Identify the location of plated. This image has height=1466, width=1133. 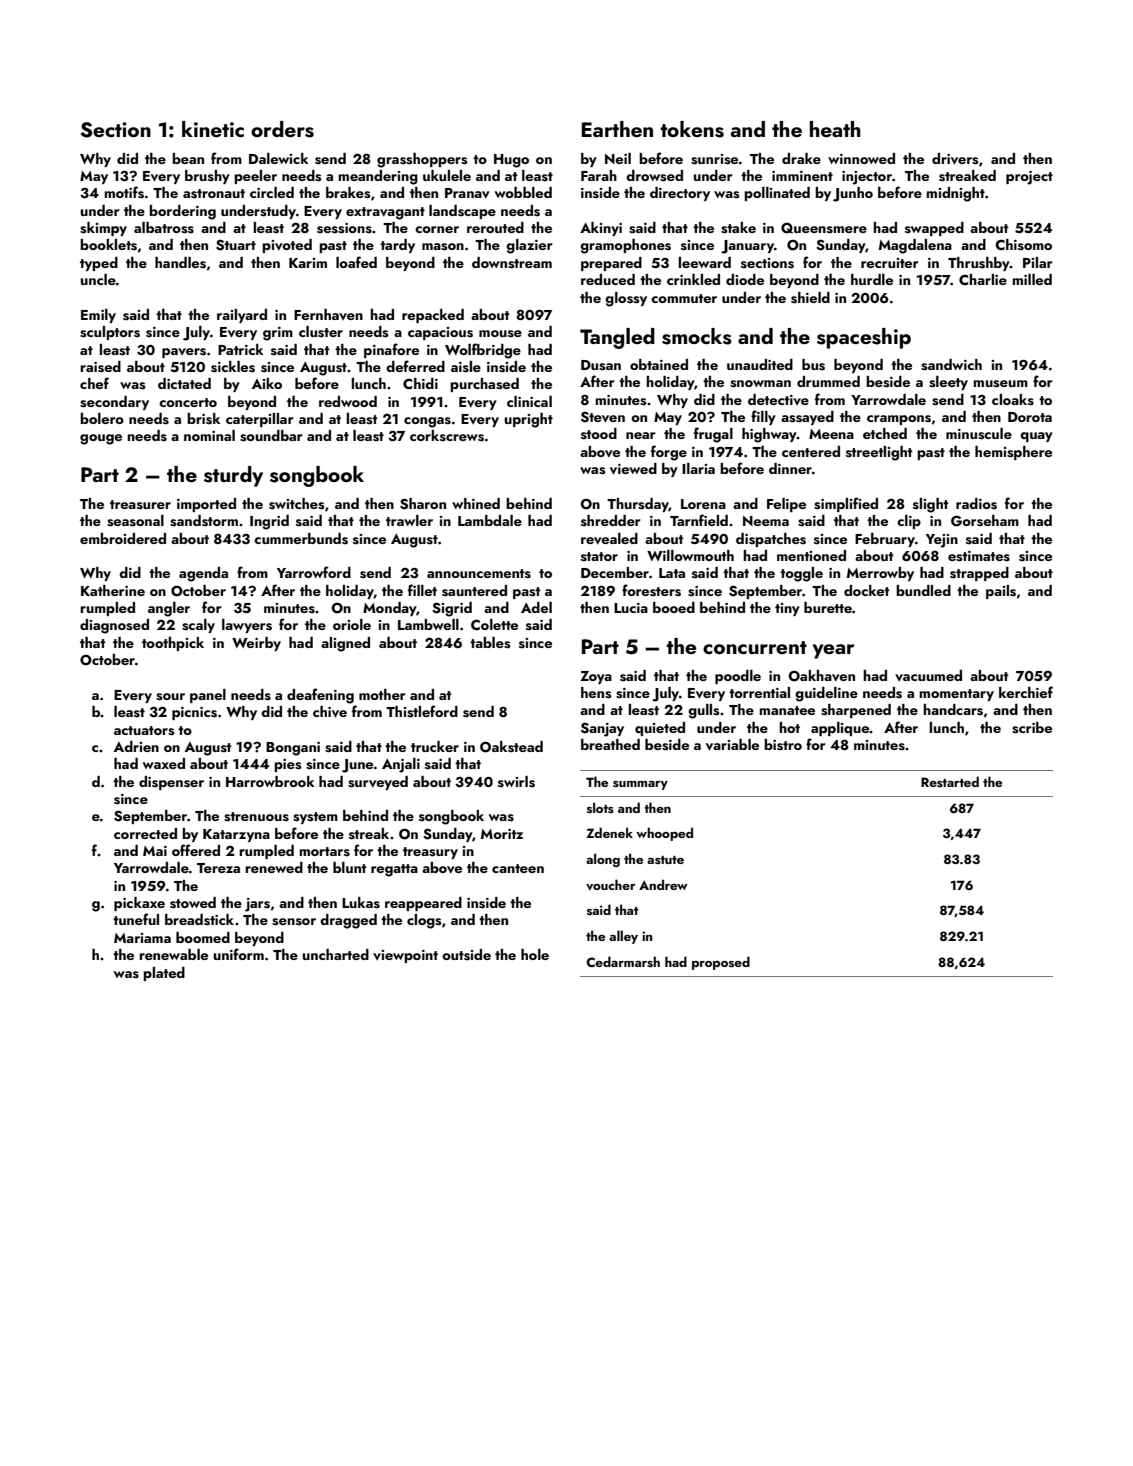
(164, 974).
